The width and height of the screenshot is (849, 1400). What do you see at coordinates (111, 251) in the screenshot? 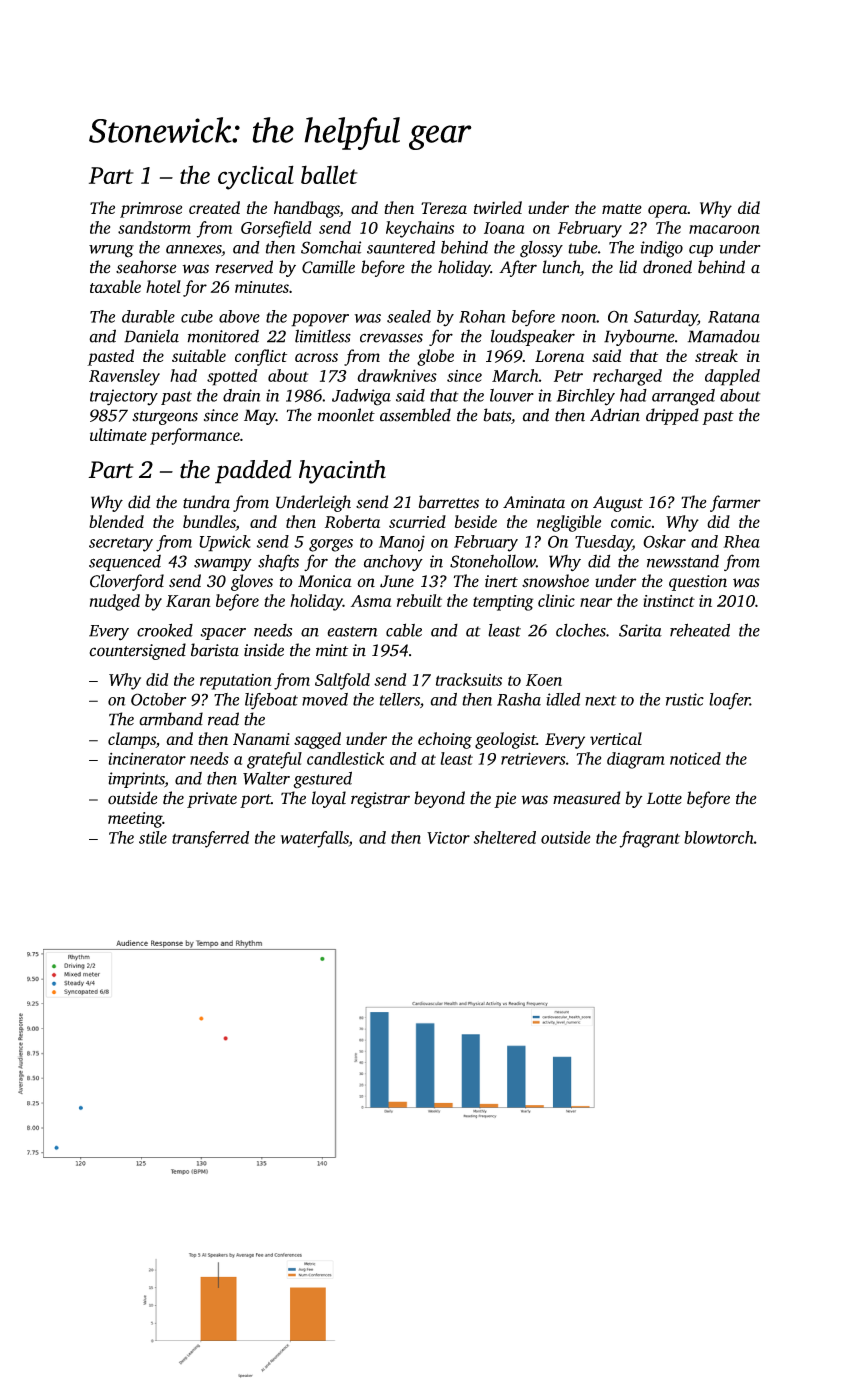
I see `wrung` at bounding box center [111, 251].
